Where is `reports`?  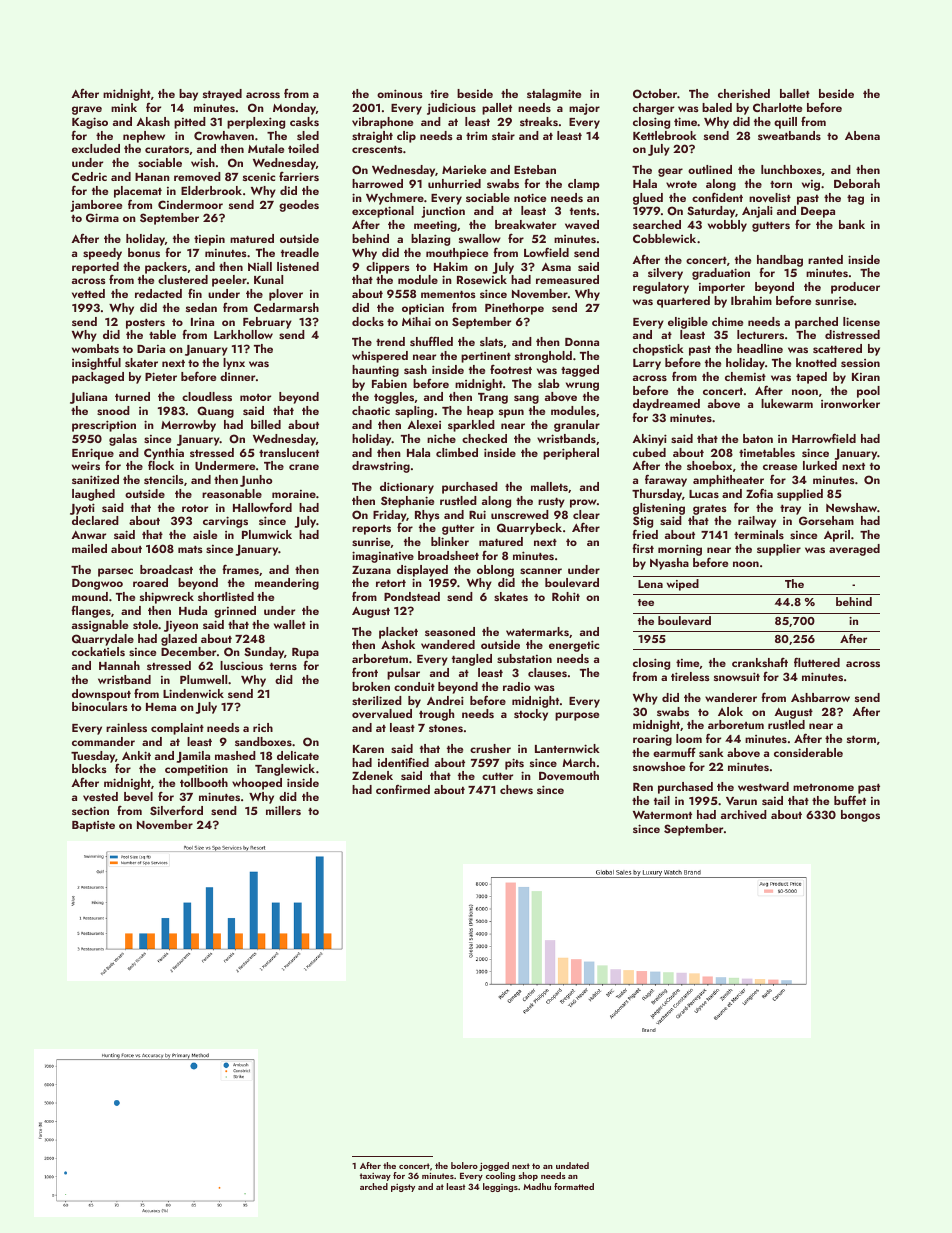
reports is located at coordinates (371, 530).
